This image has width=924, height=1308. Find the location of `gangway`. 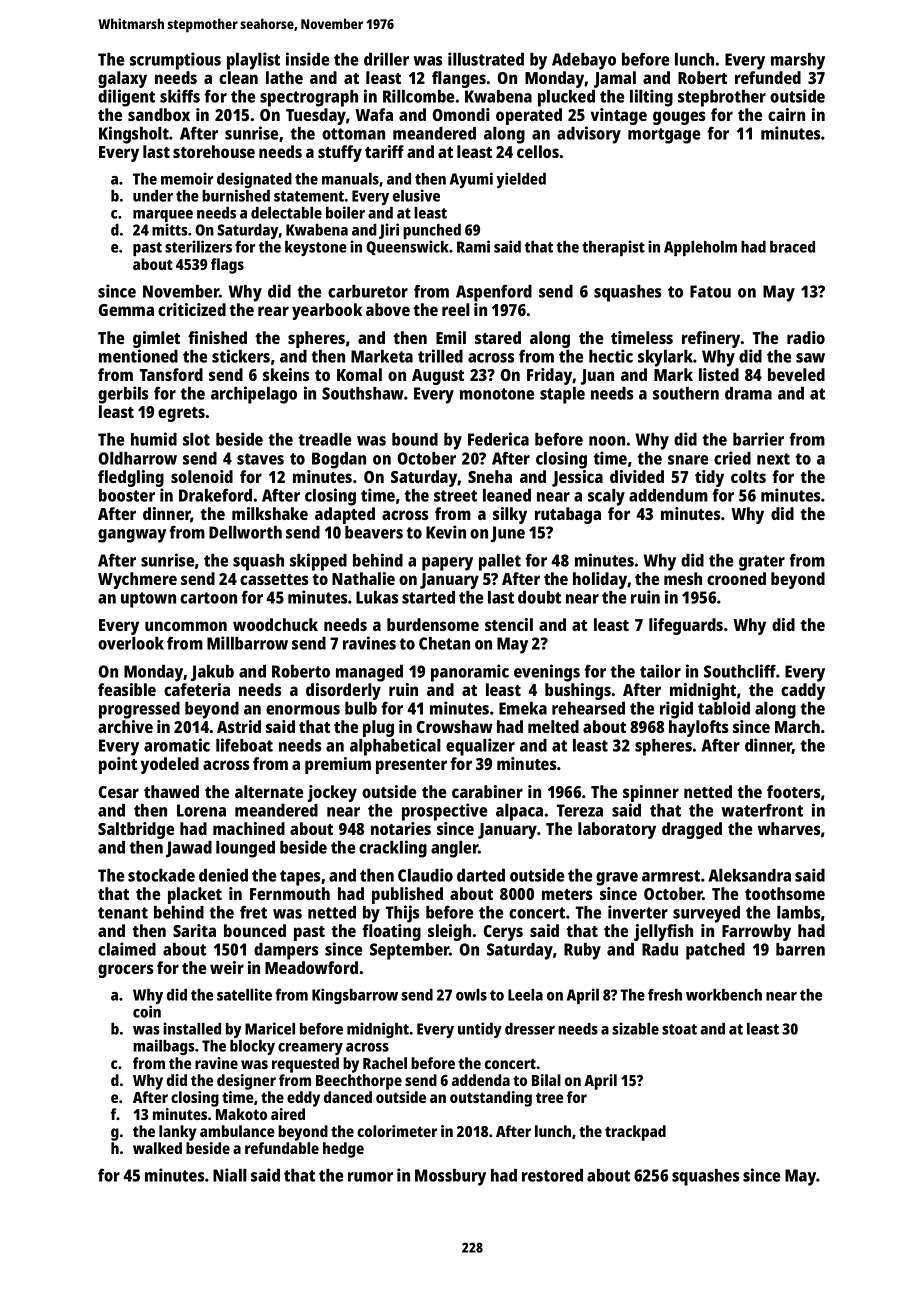

gangway is located at coordinates (132, 536).
